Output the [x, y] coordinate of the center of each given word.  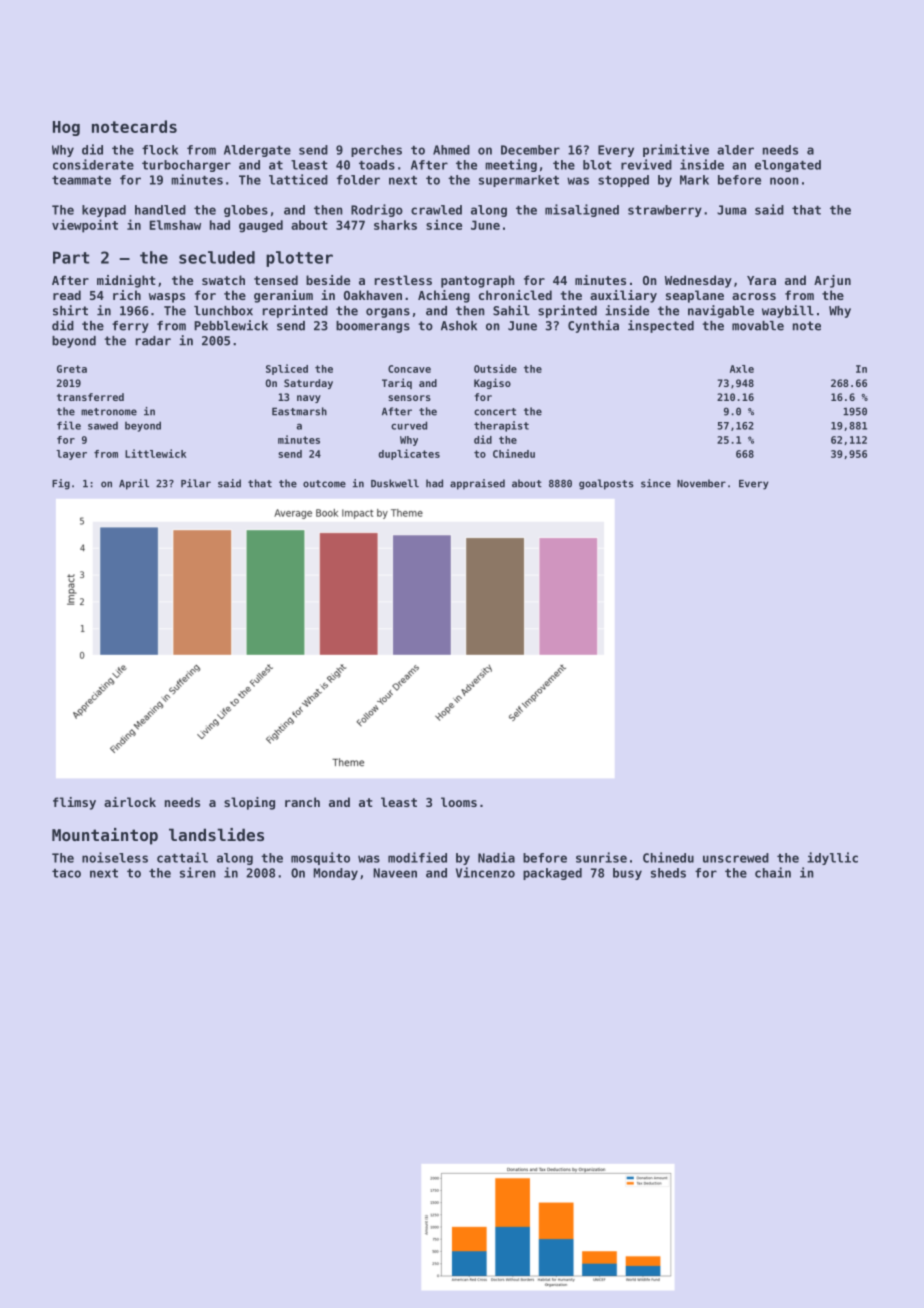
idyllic [832, 858]
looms [459, 802]
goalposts [606, 484]
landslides [216, 834]
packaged [552, 874]
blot [597, 165]
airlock [130, 802]
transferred [90, 397]
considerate [93, 164]
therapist [501, 426]
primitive [676, 150]
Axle [742, 369]
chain [773, 872]
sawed [103, 425]
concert [495, 412]
